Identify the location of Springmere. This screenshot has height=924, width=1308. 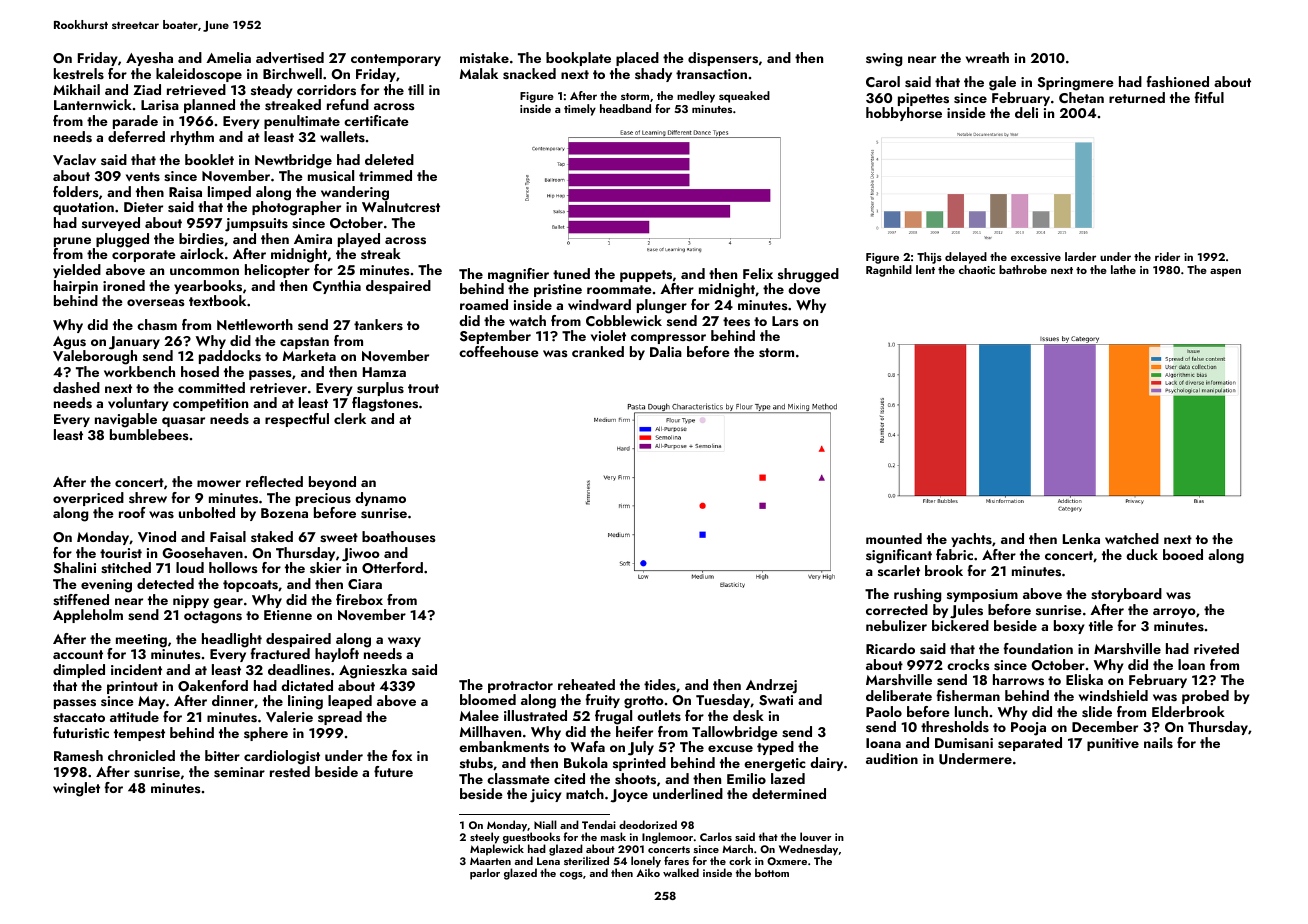
(1076, 84).
